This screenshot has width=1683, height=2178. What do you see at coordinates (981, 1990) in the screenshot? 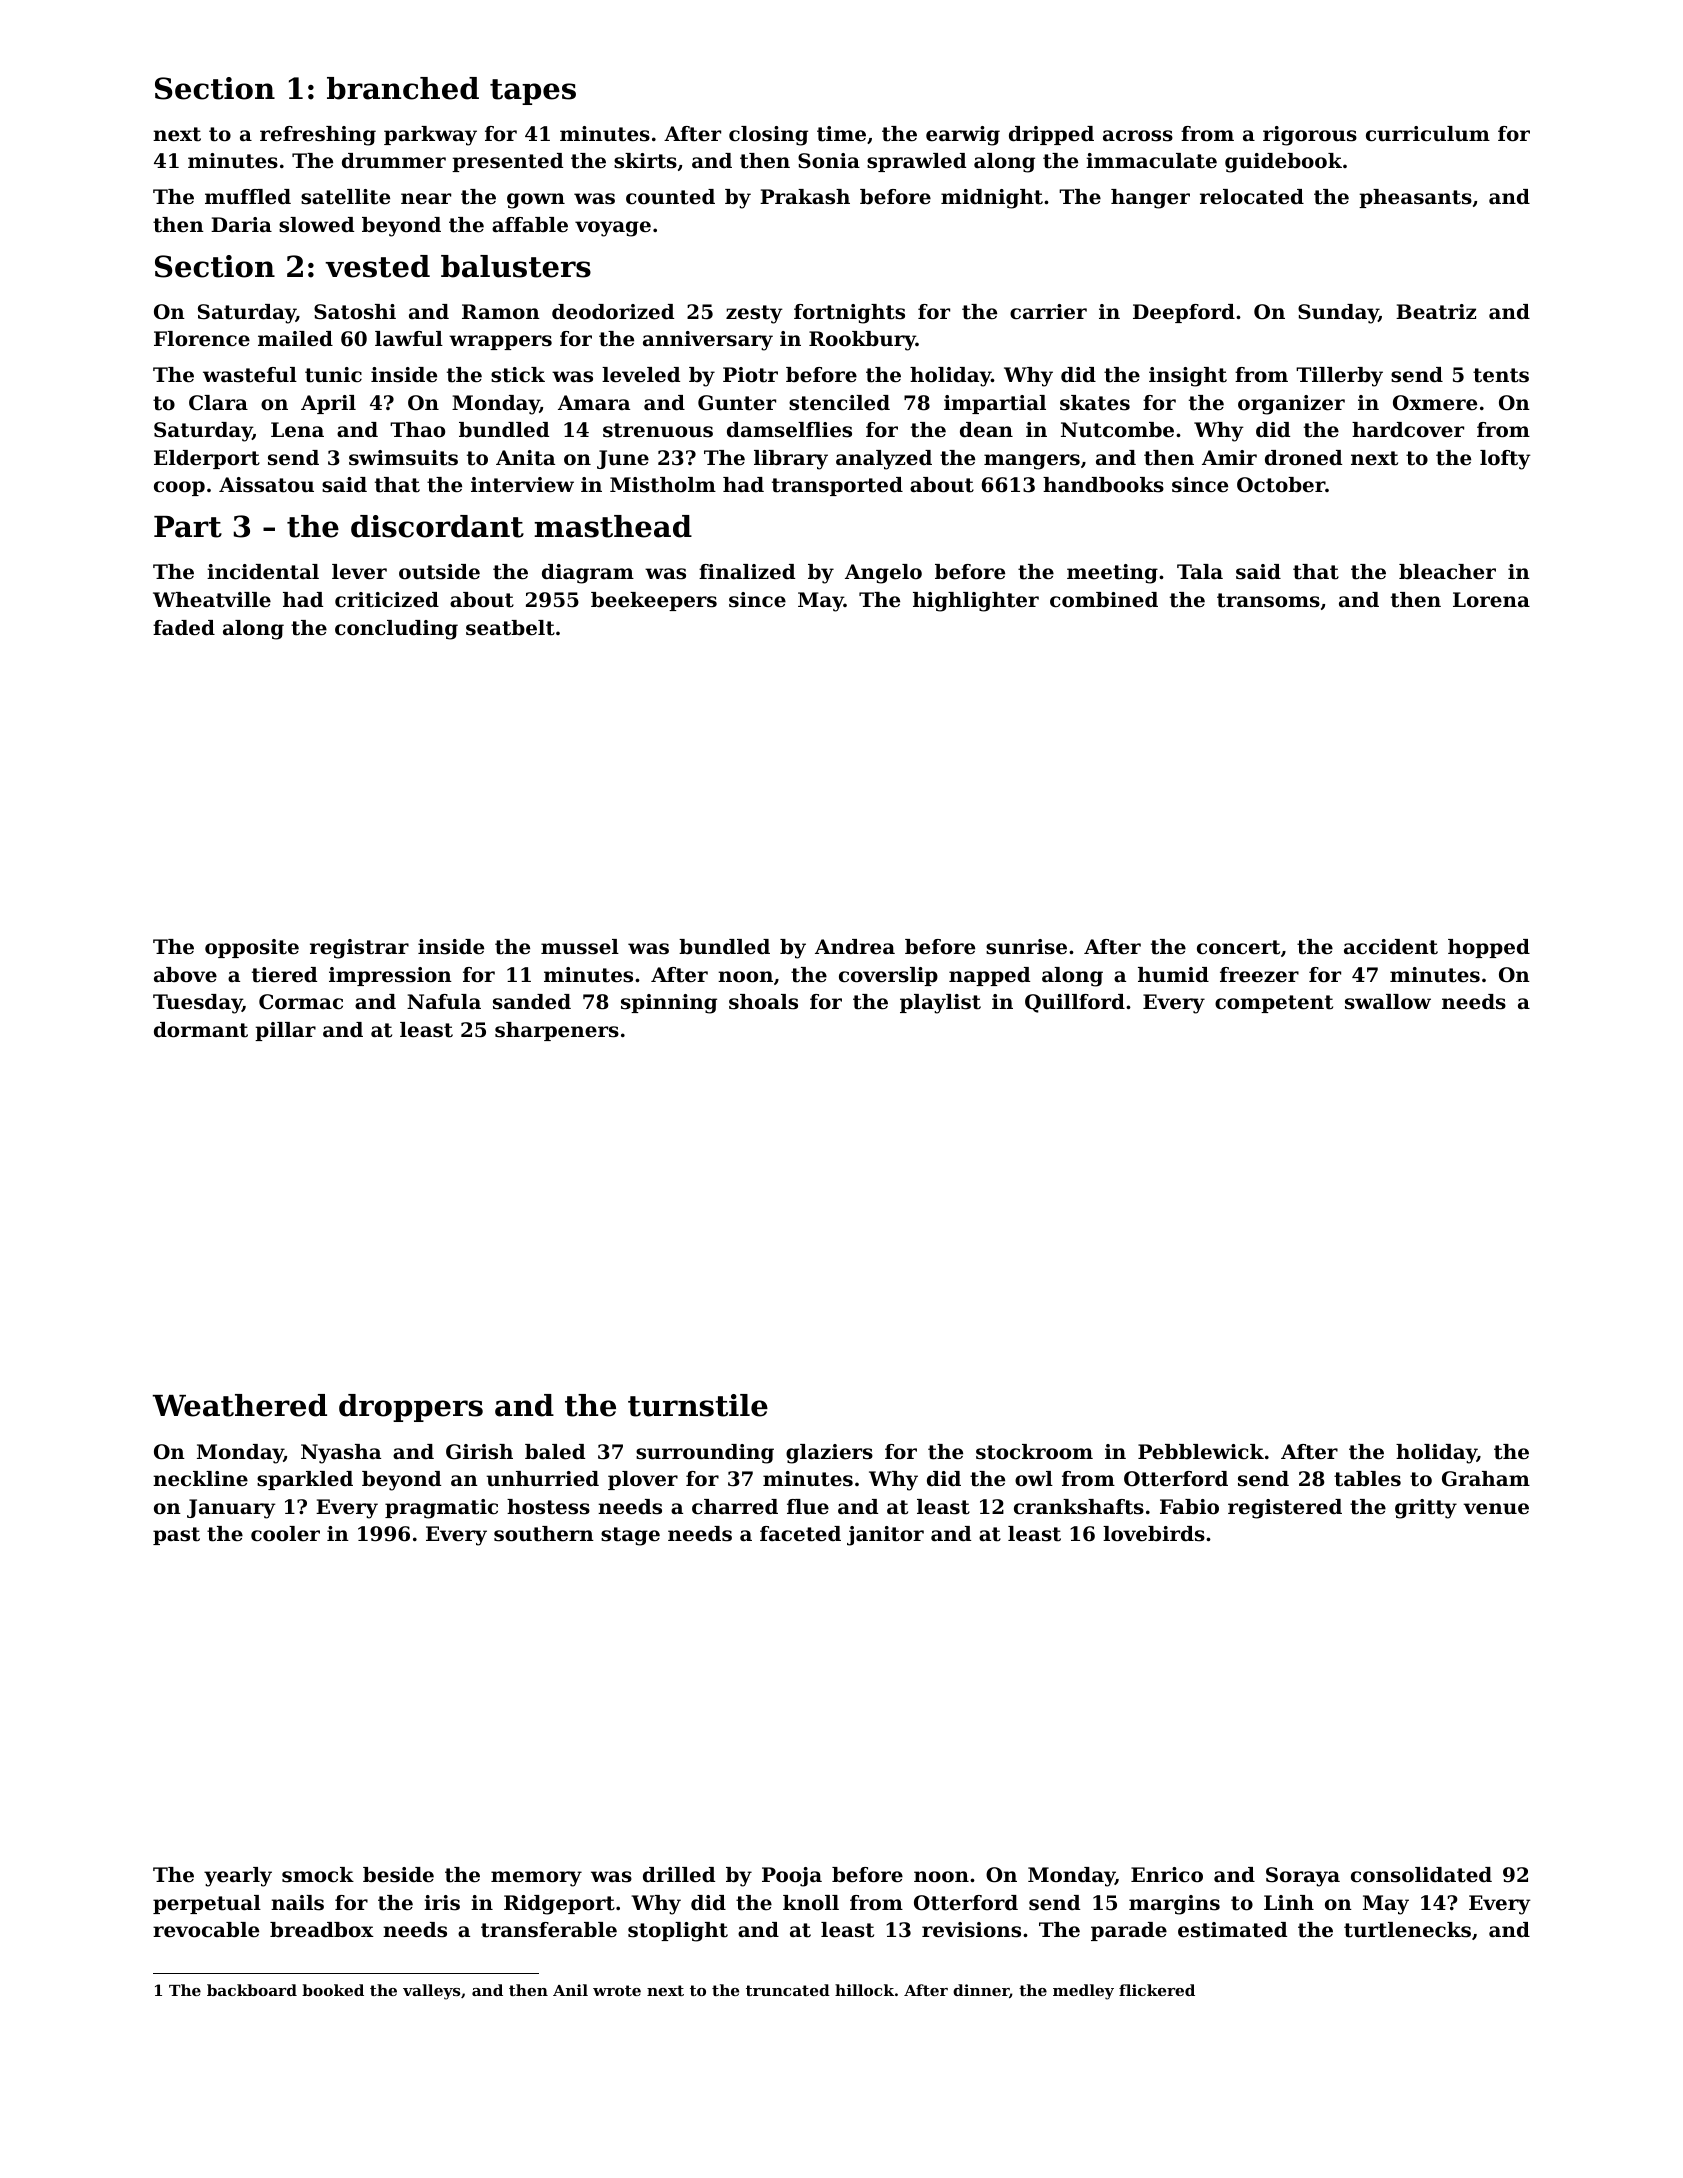
I see `dinner` at bounding box center [981, 1990].
